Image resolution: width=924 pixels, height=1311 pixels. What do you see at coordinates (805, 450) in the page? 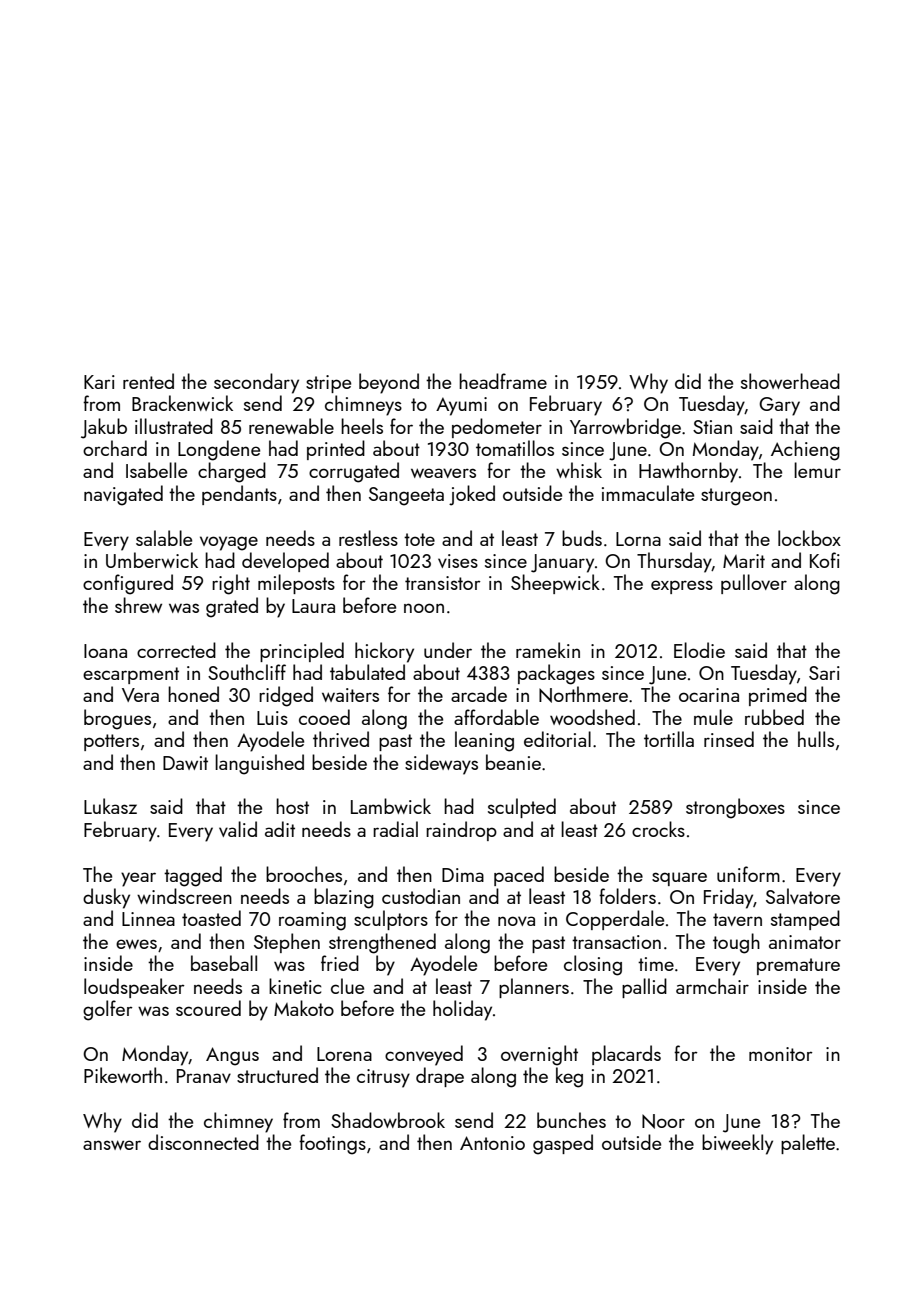
I see `Achieng` at bounding box center [805, 450].
